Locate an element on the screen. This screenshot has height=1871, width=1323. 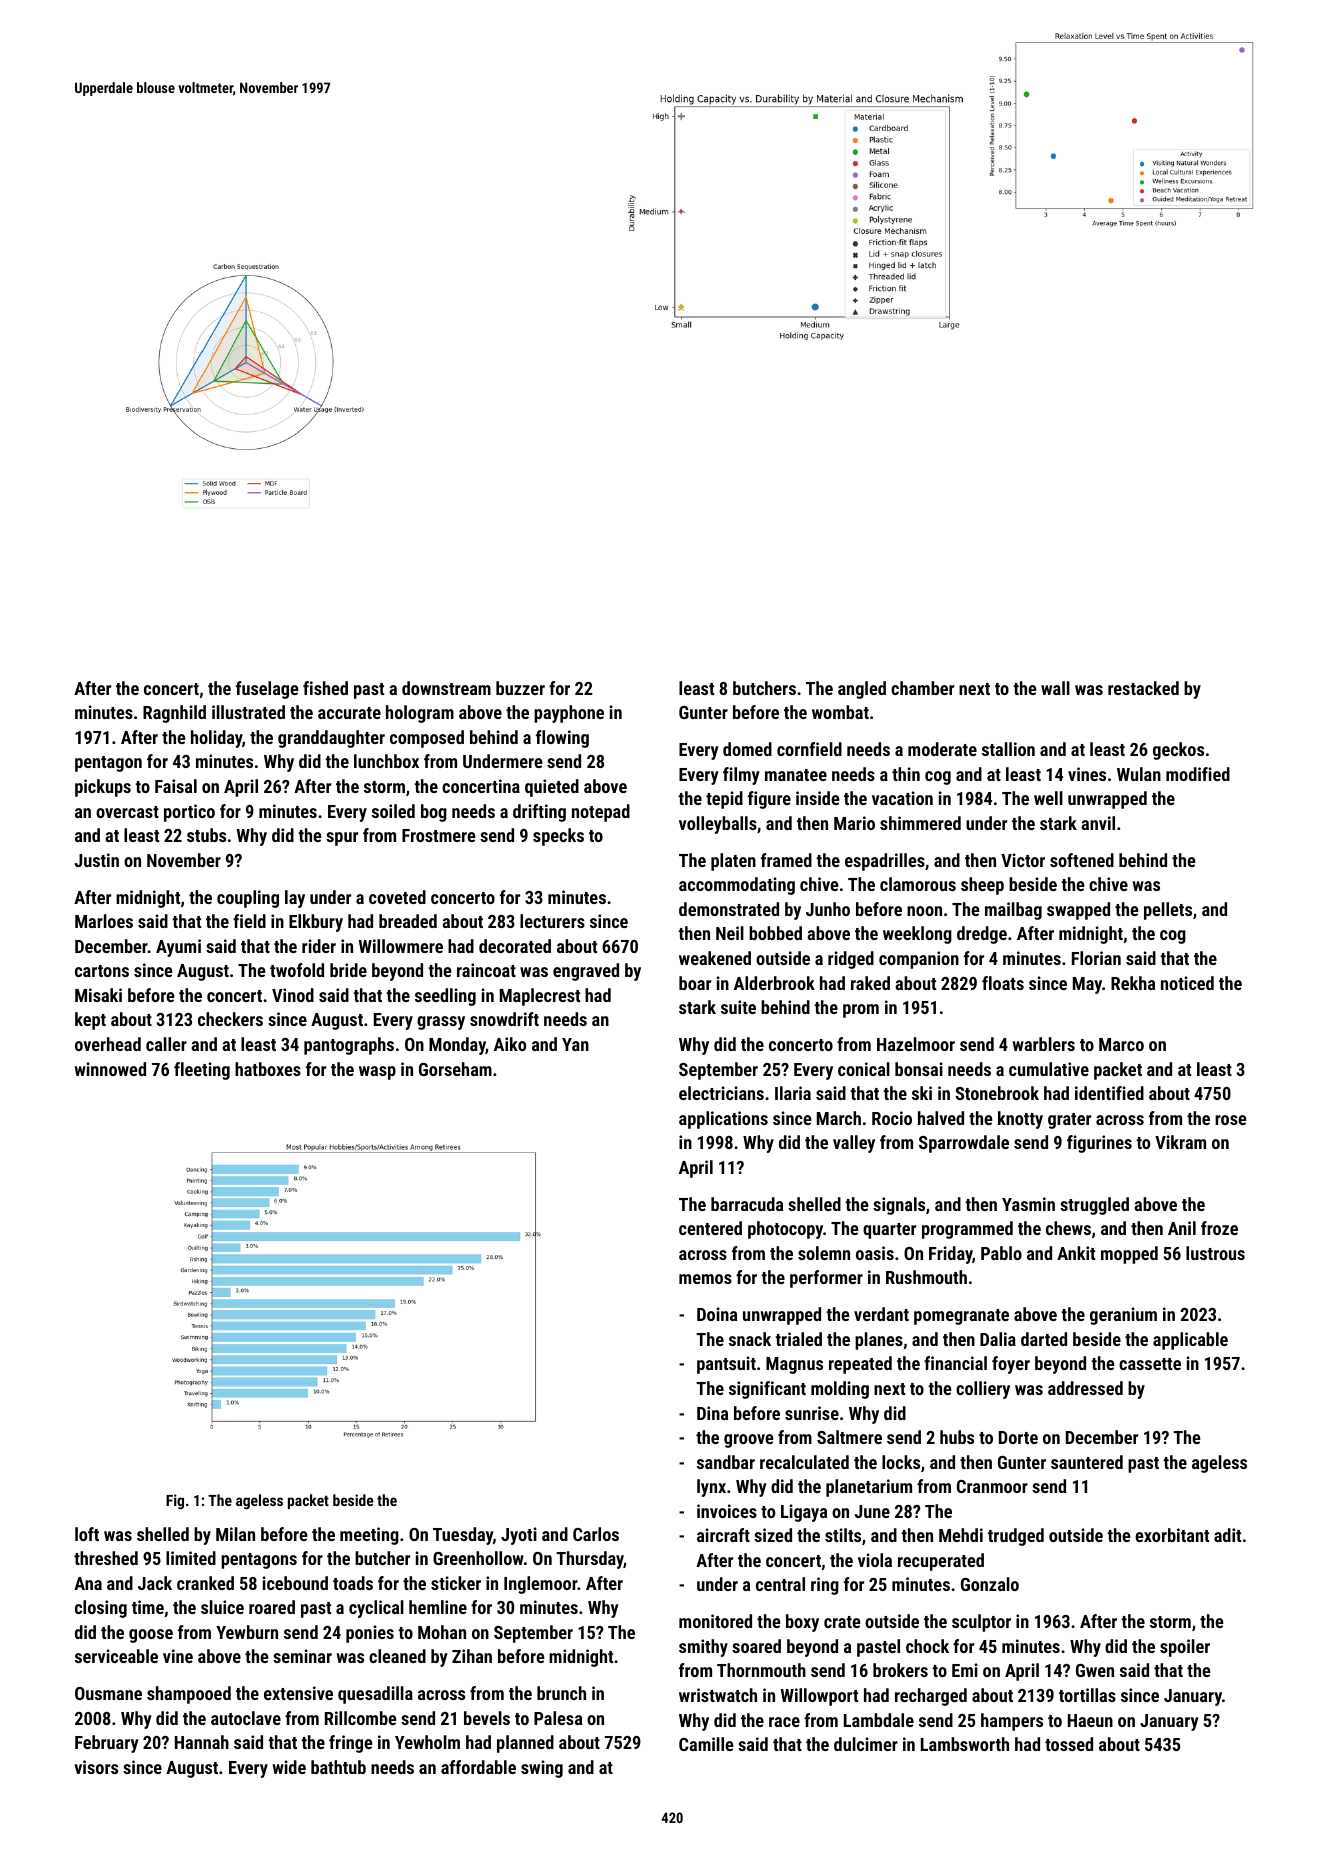
serviceable is located at coordinates (116, 1656).
